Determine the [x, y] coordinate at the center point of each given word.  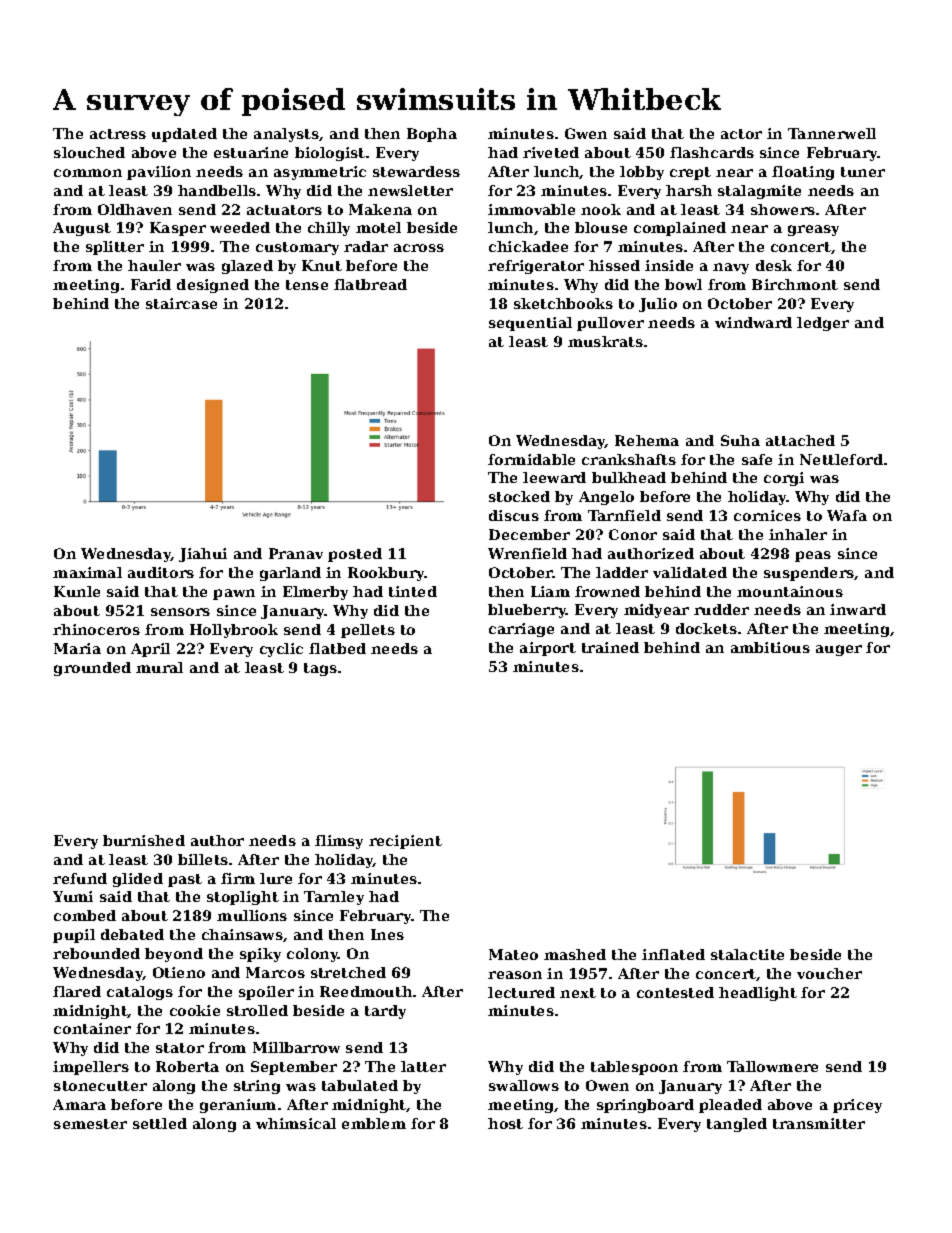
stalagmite [759, 192]
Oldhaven [135, 209]
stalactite [747, 954]
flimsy [339, 842]
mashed [575, 954]
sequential [530, 324]
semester [90, 1124]
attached [800, 440]
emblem [374, 1123]
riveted [551, 152]
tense [307, 285]
